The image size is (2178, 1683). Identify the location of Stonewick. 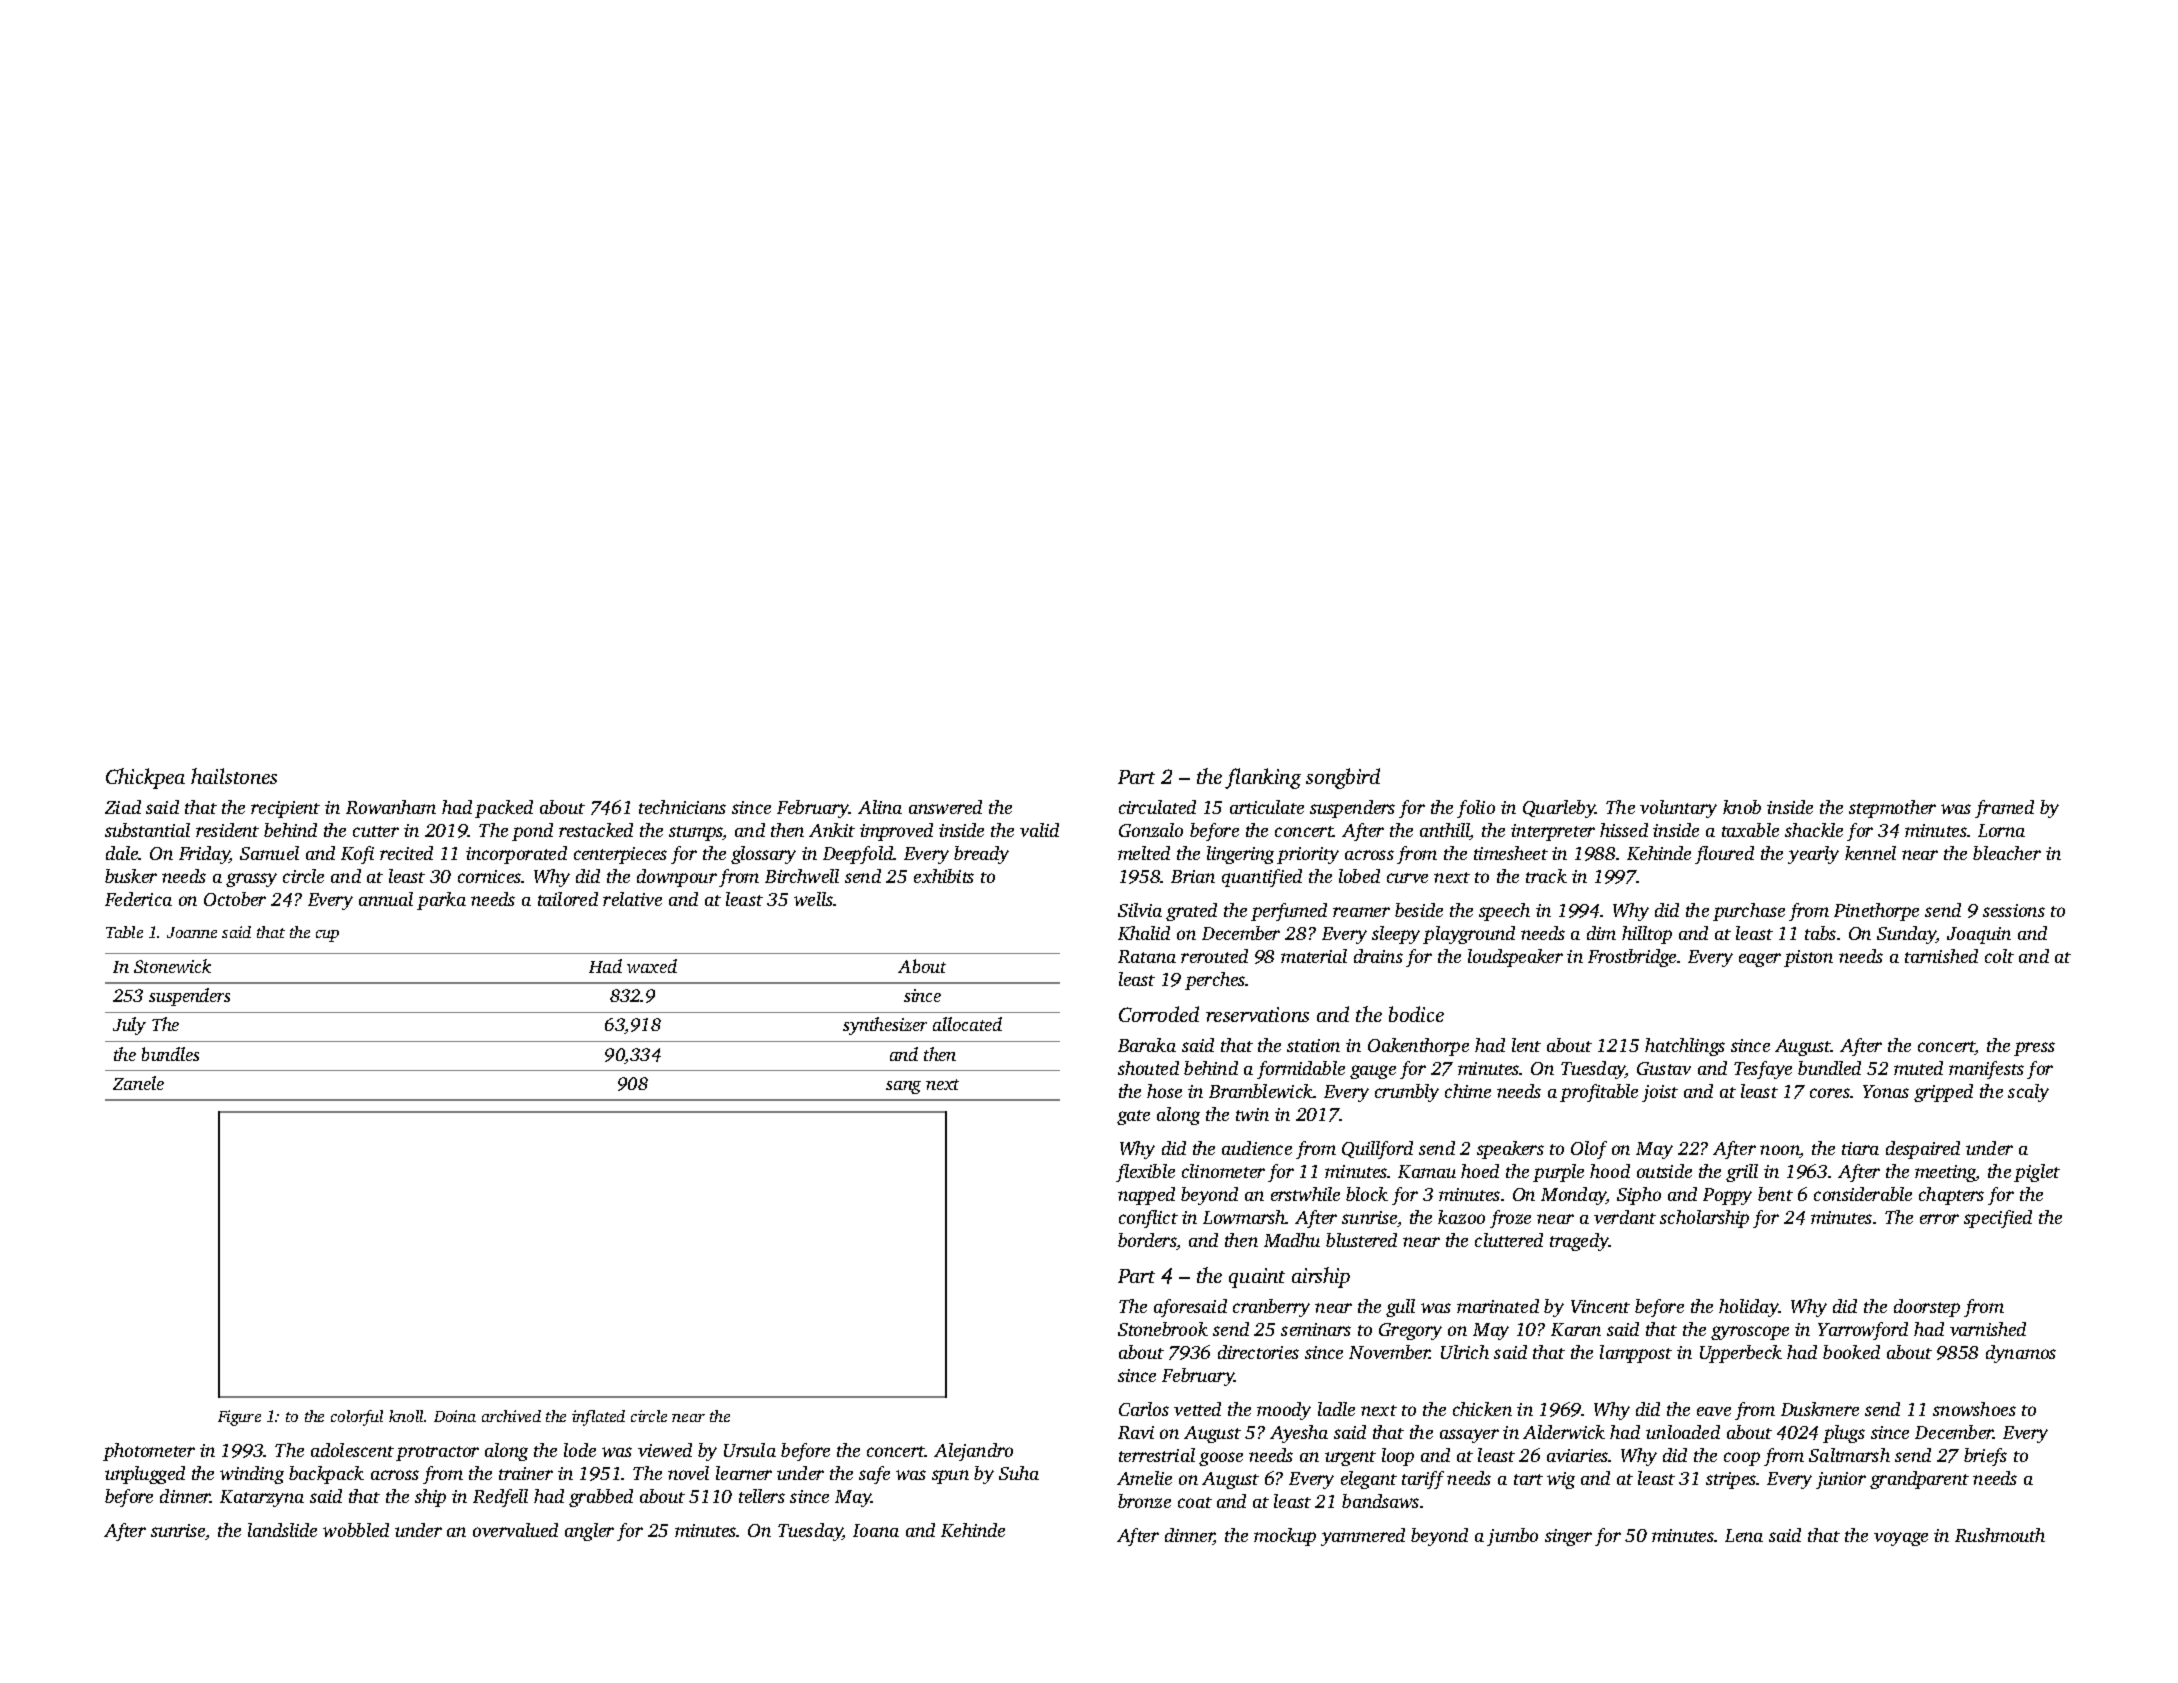
(172, 966).
